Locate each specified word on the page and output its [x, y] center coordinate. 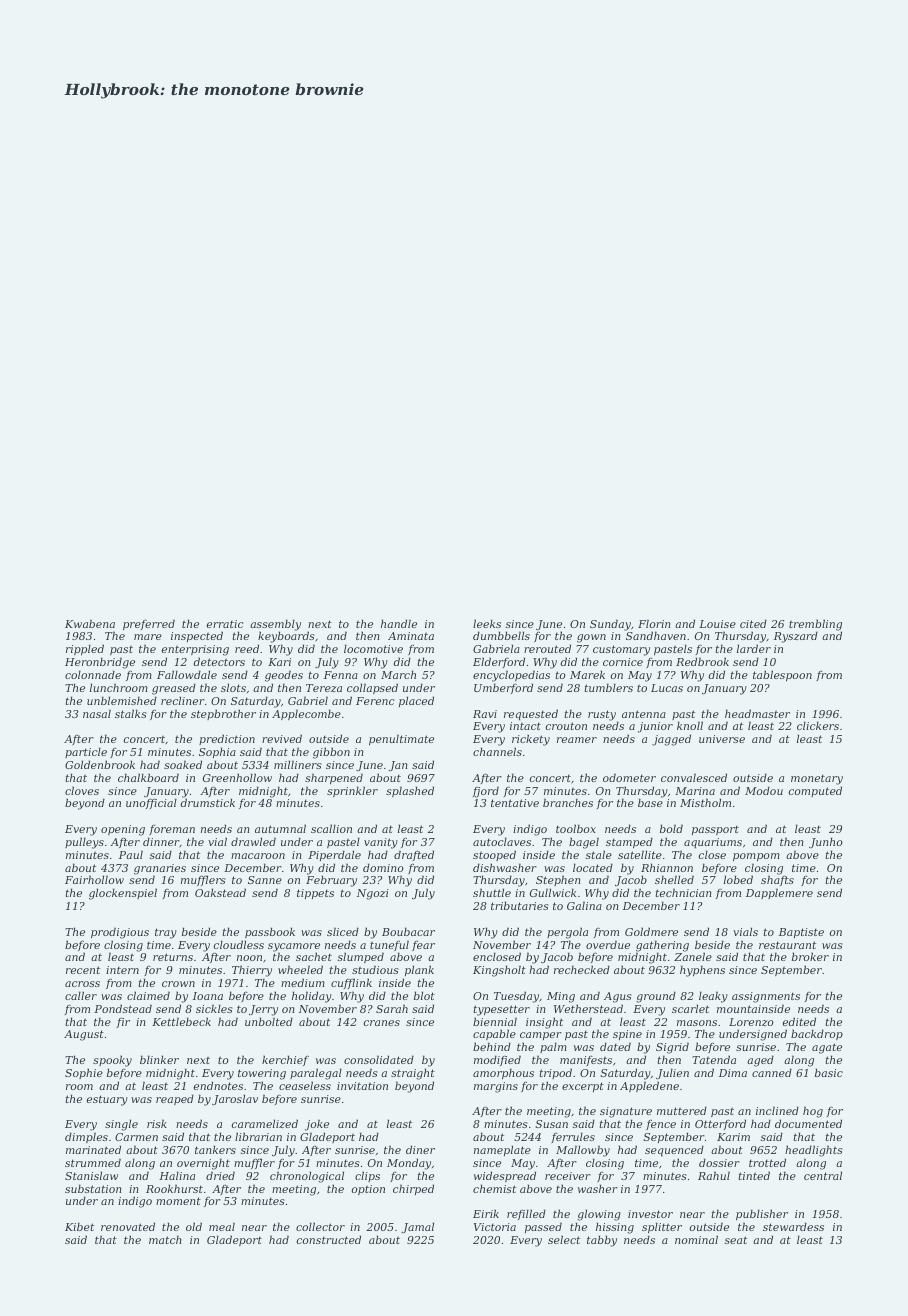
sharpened [334, 778]
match [165, 1239]
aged [760, 1061]
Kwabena [90, 623]
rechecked [582, 969]
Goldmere [651, 931]
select [564, 1239]
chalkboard [148, 777]
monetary [817, 779]
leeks [487, 623]
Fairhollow [94, 879]
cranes [382, 1023]
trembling [815, 625]
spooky [112, 1061]
